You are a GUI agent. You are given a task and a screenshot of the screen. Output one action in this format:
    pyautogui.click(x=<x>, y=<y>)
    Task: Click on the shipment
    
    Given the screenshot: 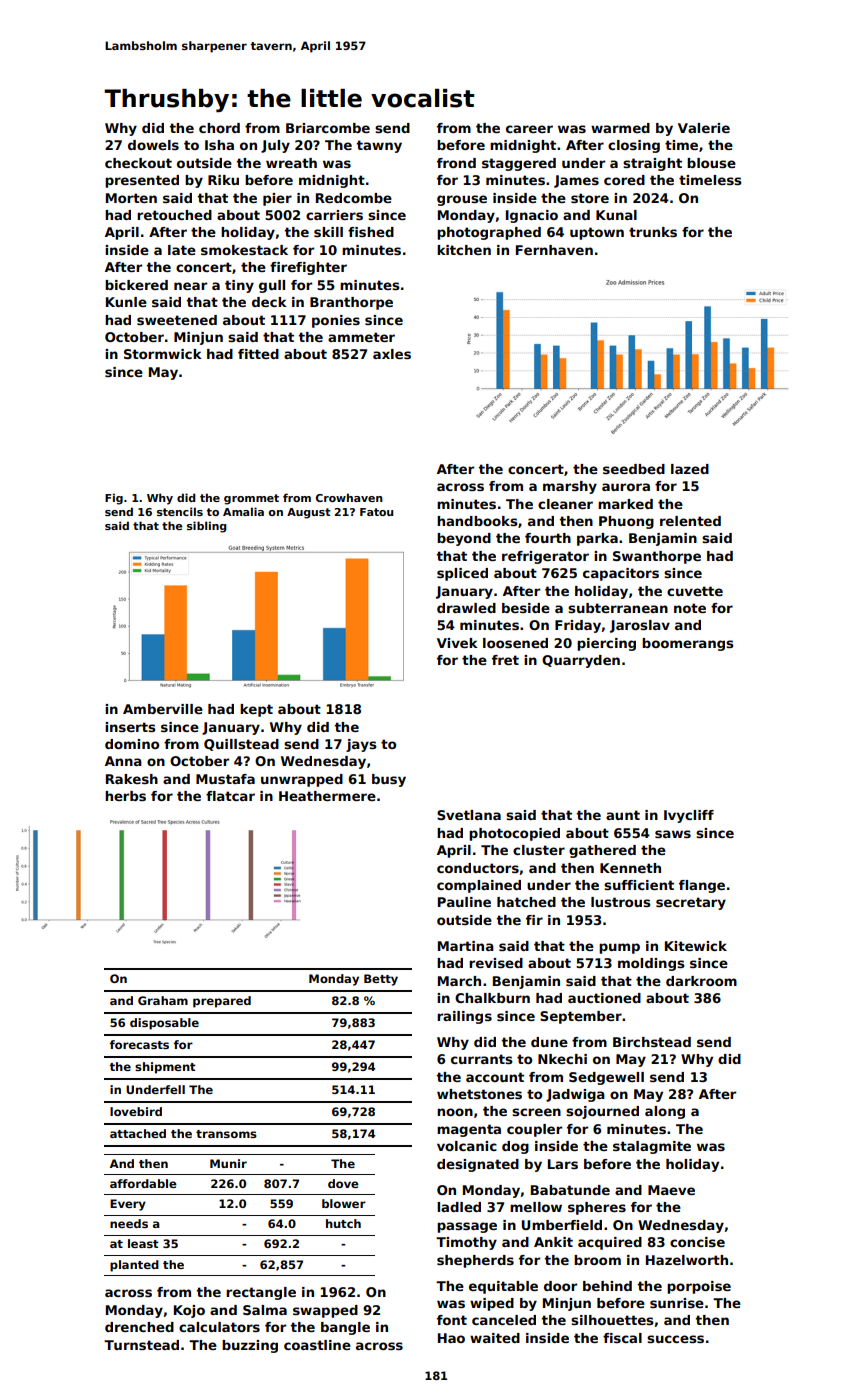 What is the action you would take?
    pyautogui.click(x=165, y=1068)
